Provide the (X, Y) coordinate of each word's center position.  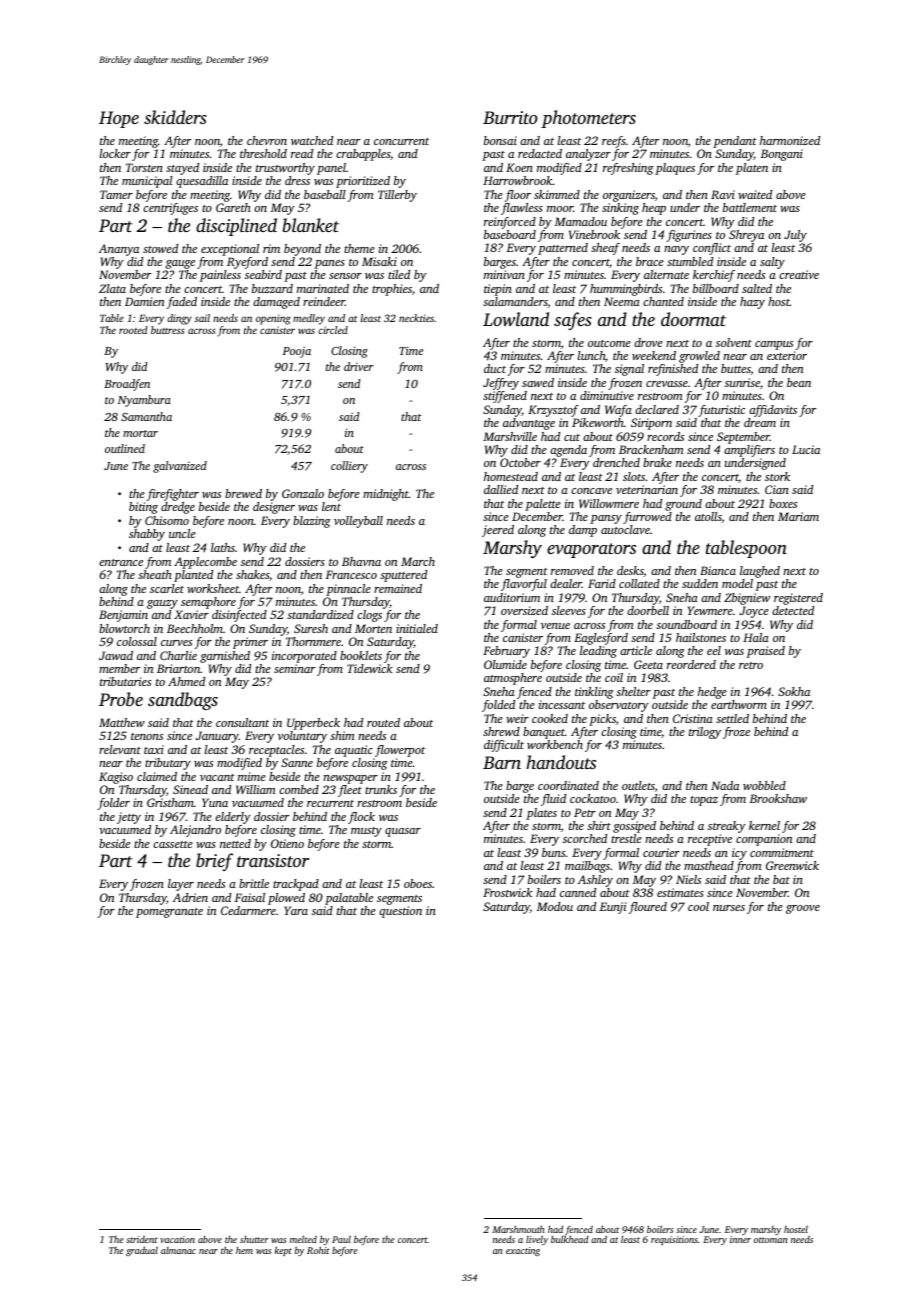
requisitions (674, 1240)
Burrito (510, 117)
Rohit (318, 1250)
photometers (588, 119)
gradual (142, 1251)
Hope (119, 119)
